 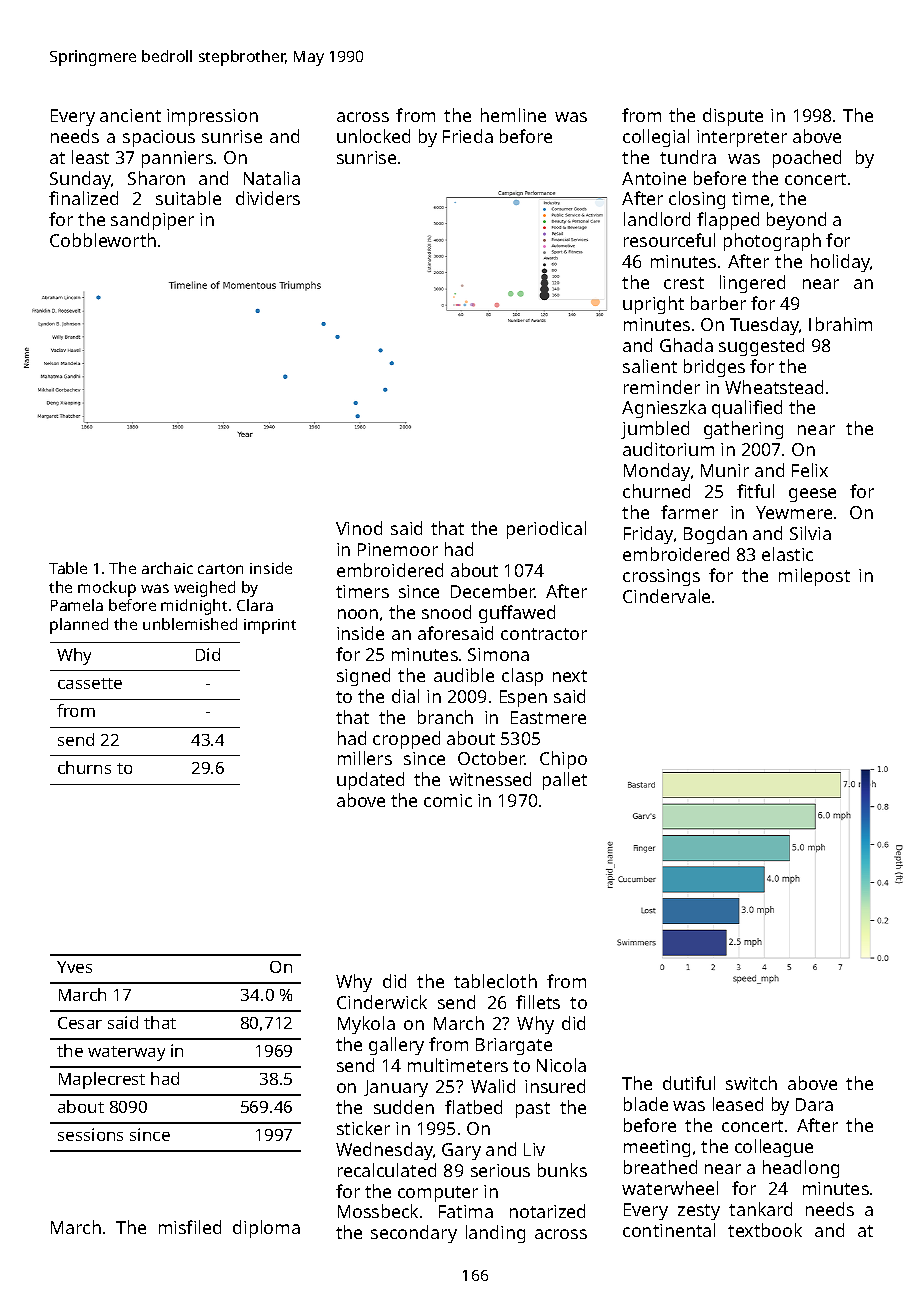 I want to click on Sharon, so click(x=156, y=178).
